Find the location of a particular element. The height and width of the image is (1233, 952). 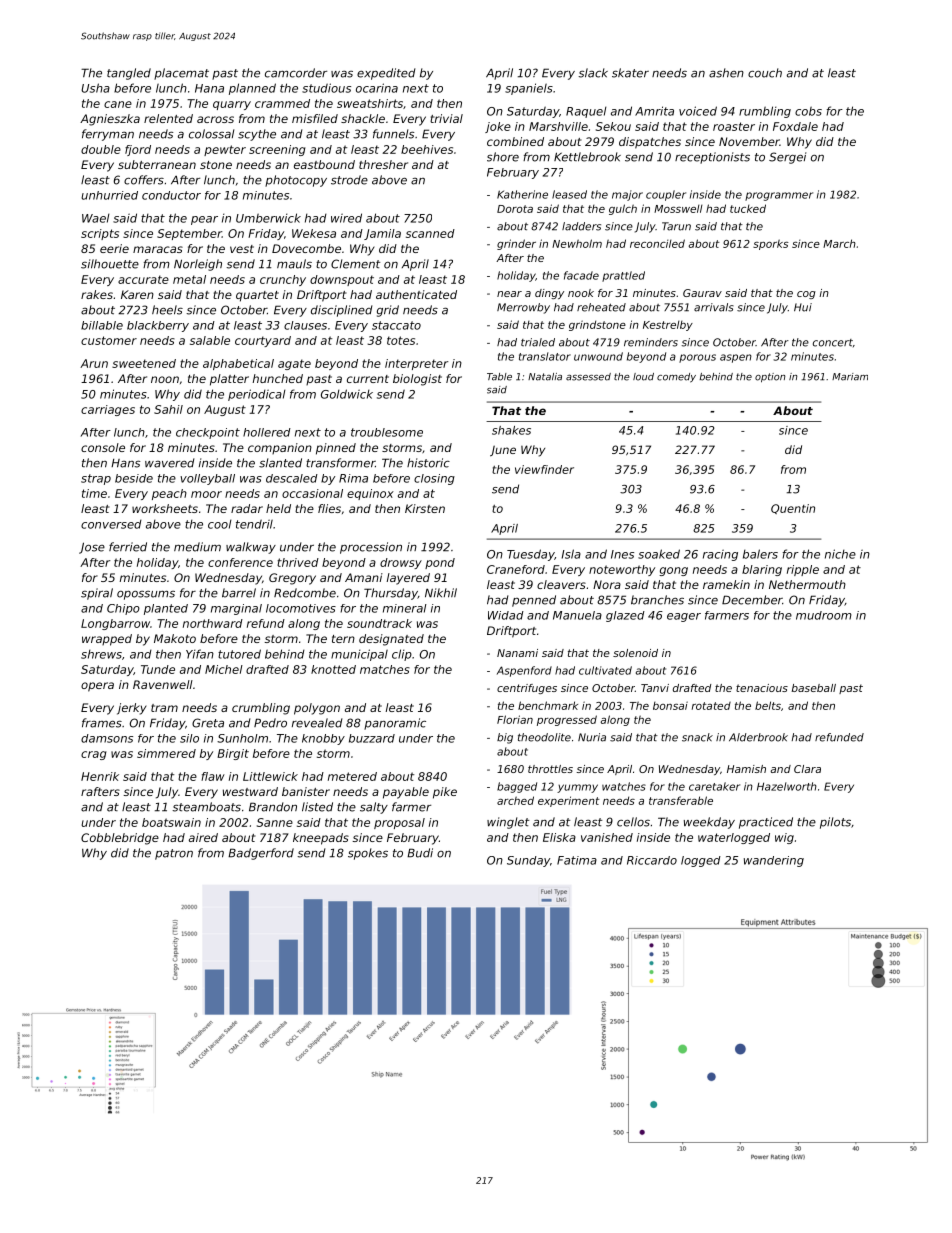

Sergei is located at coordinates (787, 158).
